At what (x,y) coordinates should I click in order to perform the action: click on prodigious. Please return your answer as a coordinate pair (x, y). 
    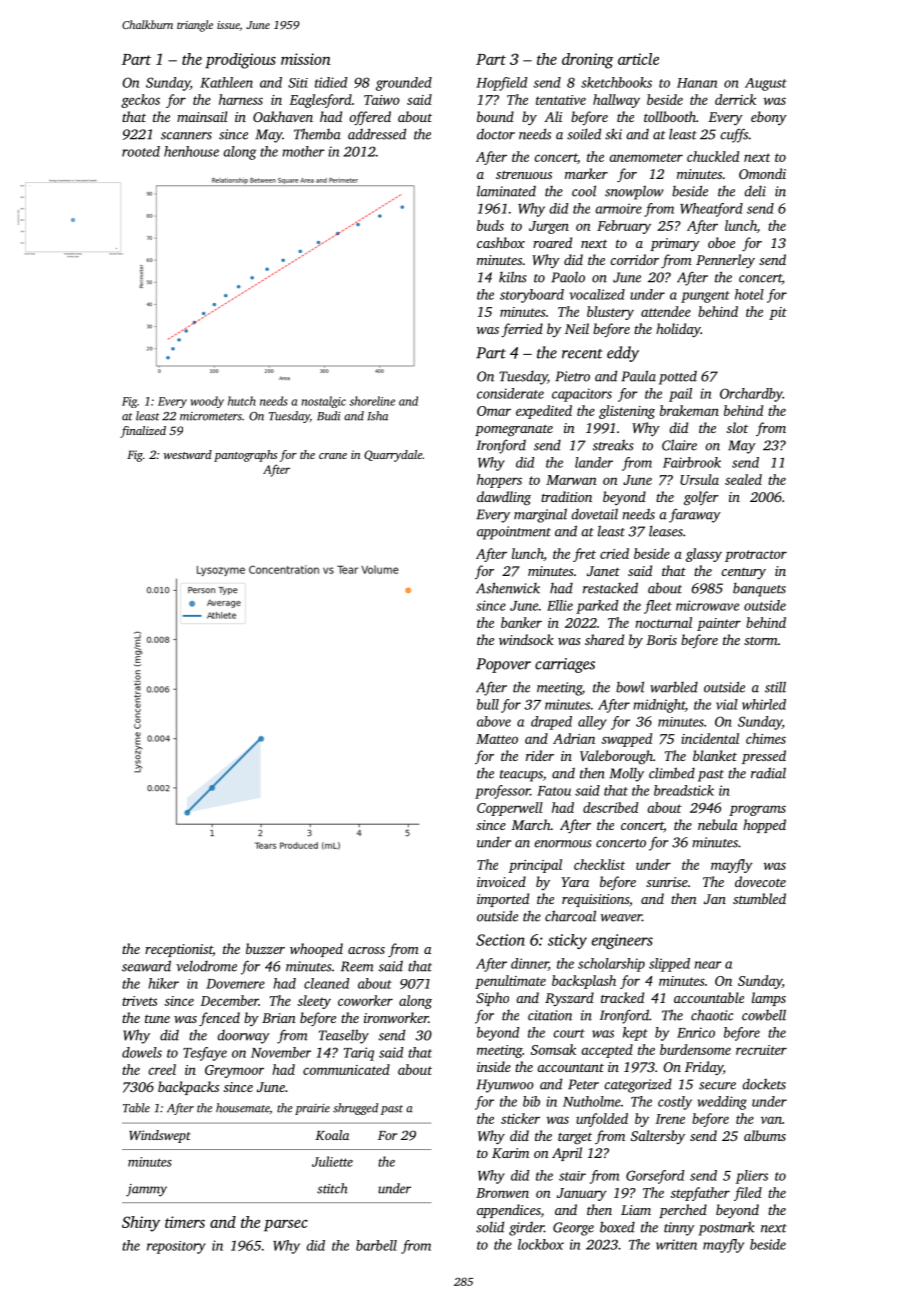
    Looking at the image, I should click on (240, 61).
